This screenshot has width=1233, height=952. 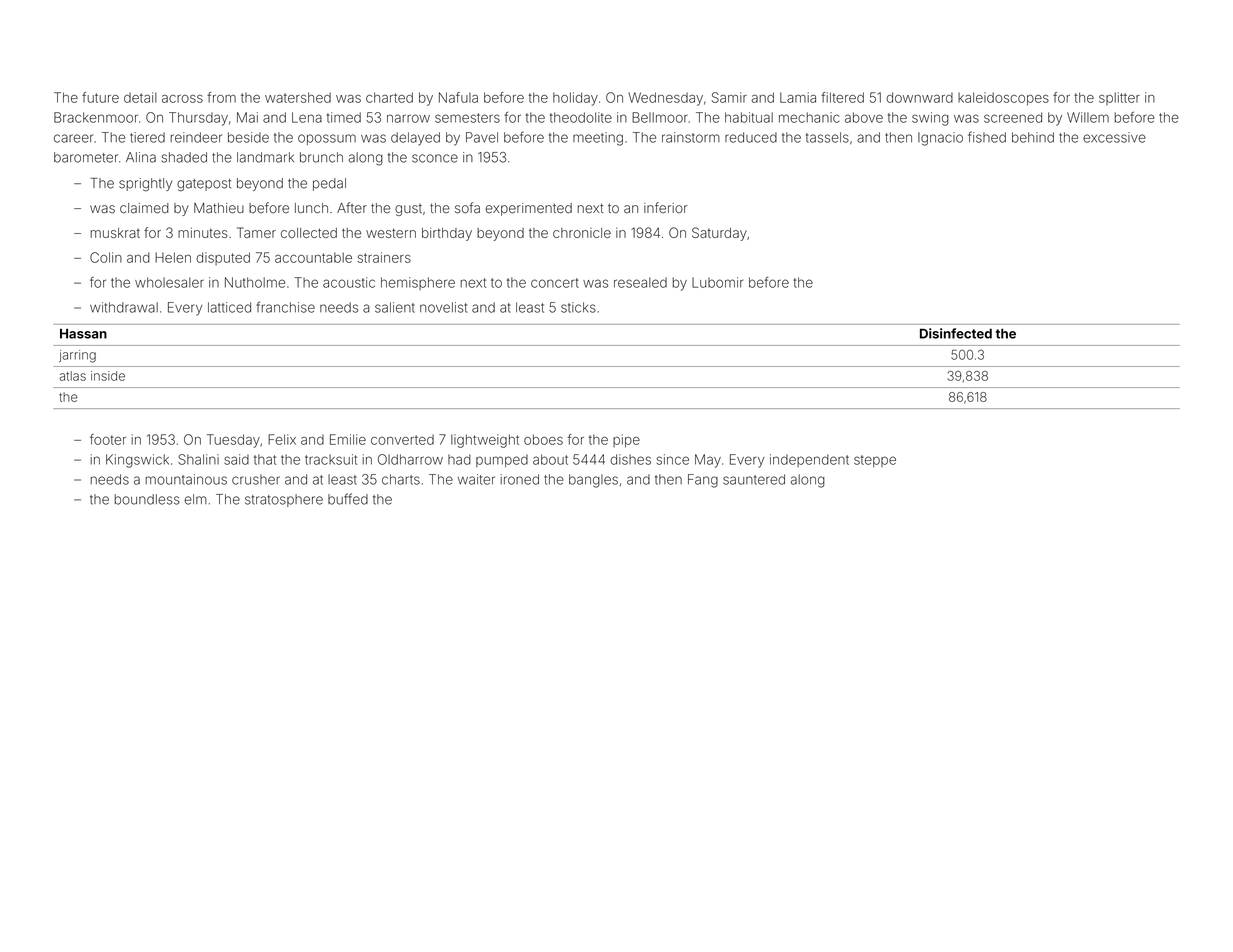 What do you see at coordinates (401, 479) in the screenshot?
I see `charts` at bounding box center [401, 479].
